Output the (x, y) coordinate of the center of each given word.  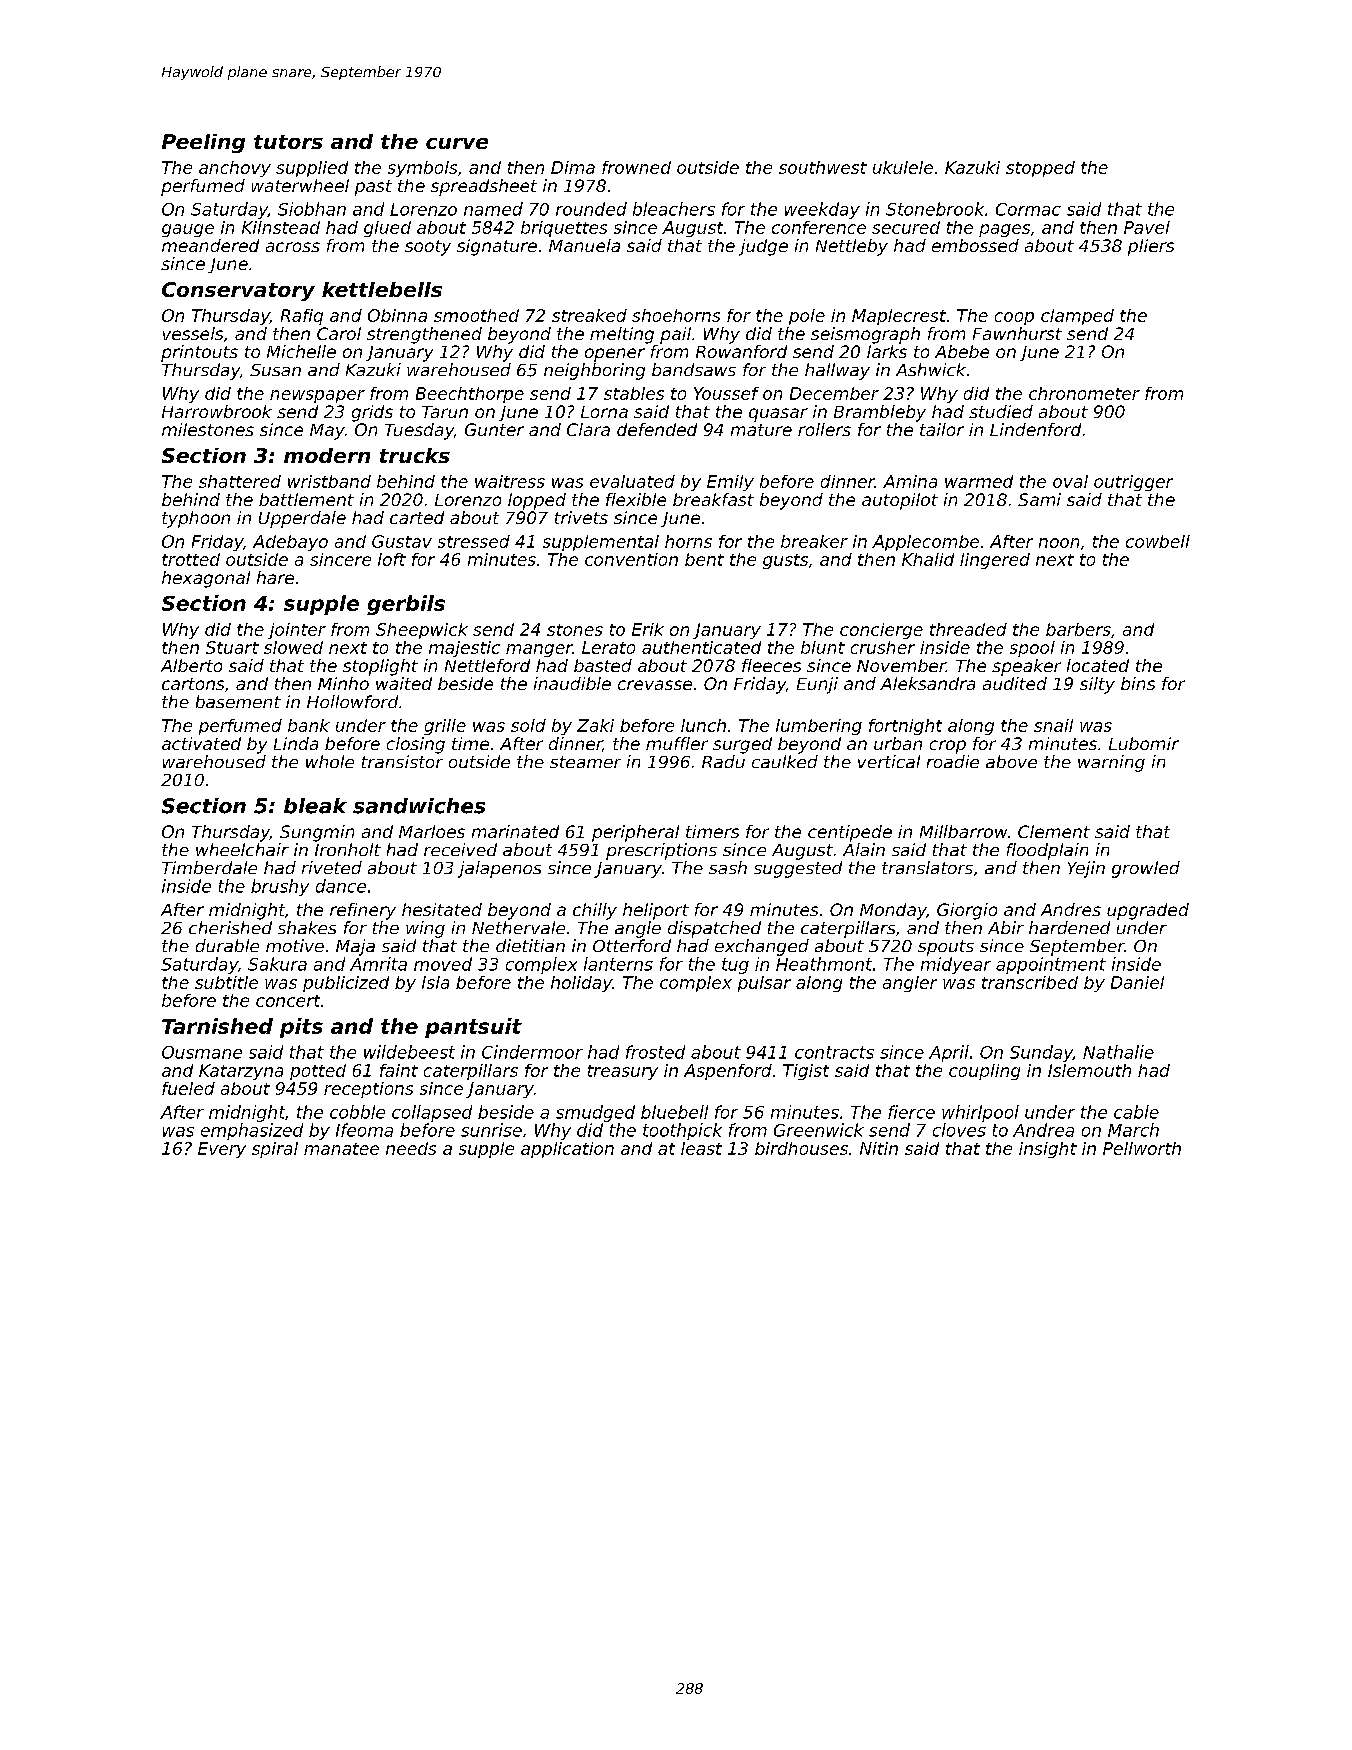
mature (761, 430)
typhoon (196, 519)
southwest (823, 167)
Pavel (1147, 227)
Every (222, 1150)
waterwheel (300, 185)
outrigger (1133, 483)
